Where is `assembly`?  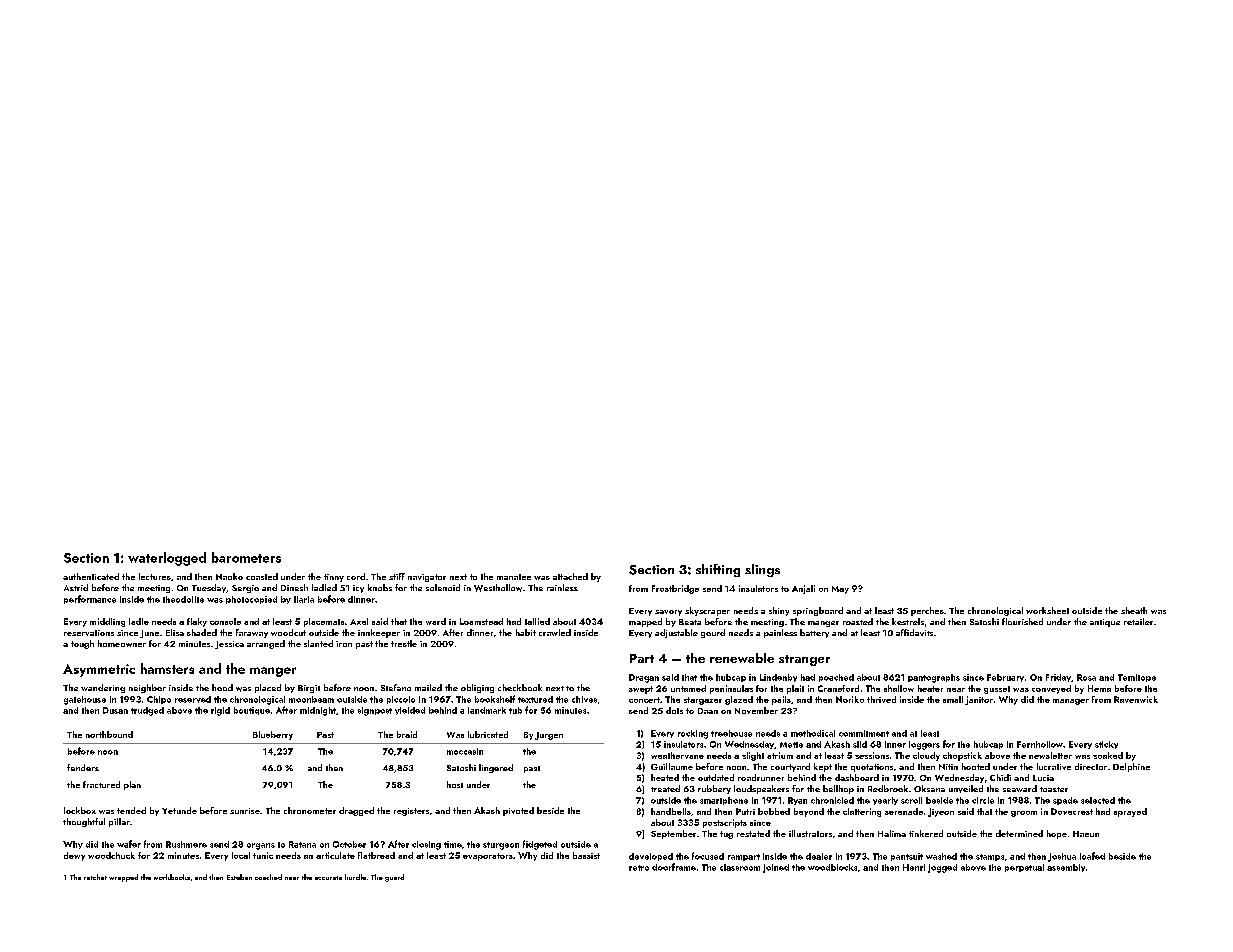
assembly is located at coordinates (1066, 868).
